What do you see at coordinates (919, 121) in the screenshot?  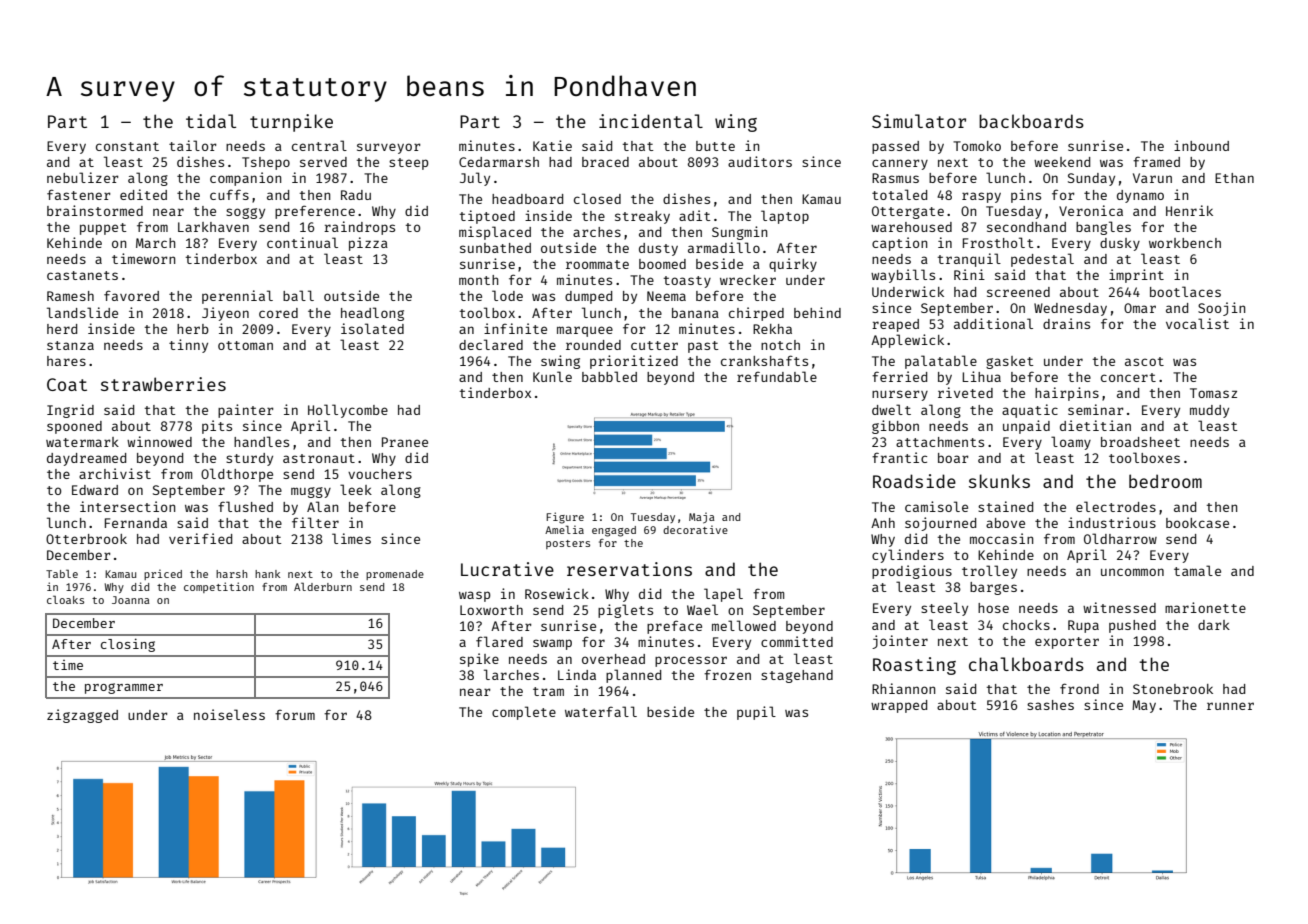 I see `Simulator` at bounding box center [919, 121].
